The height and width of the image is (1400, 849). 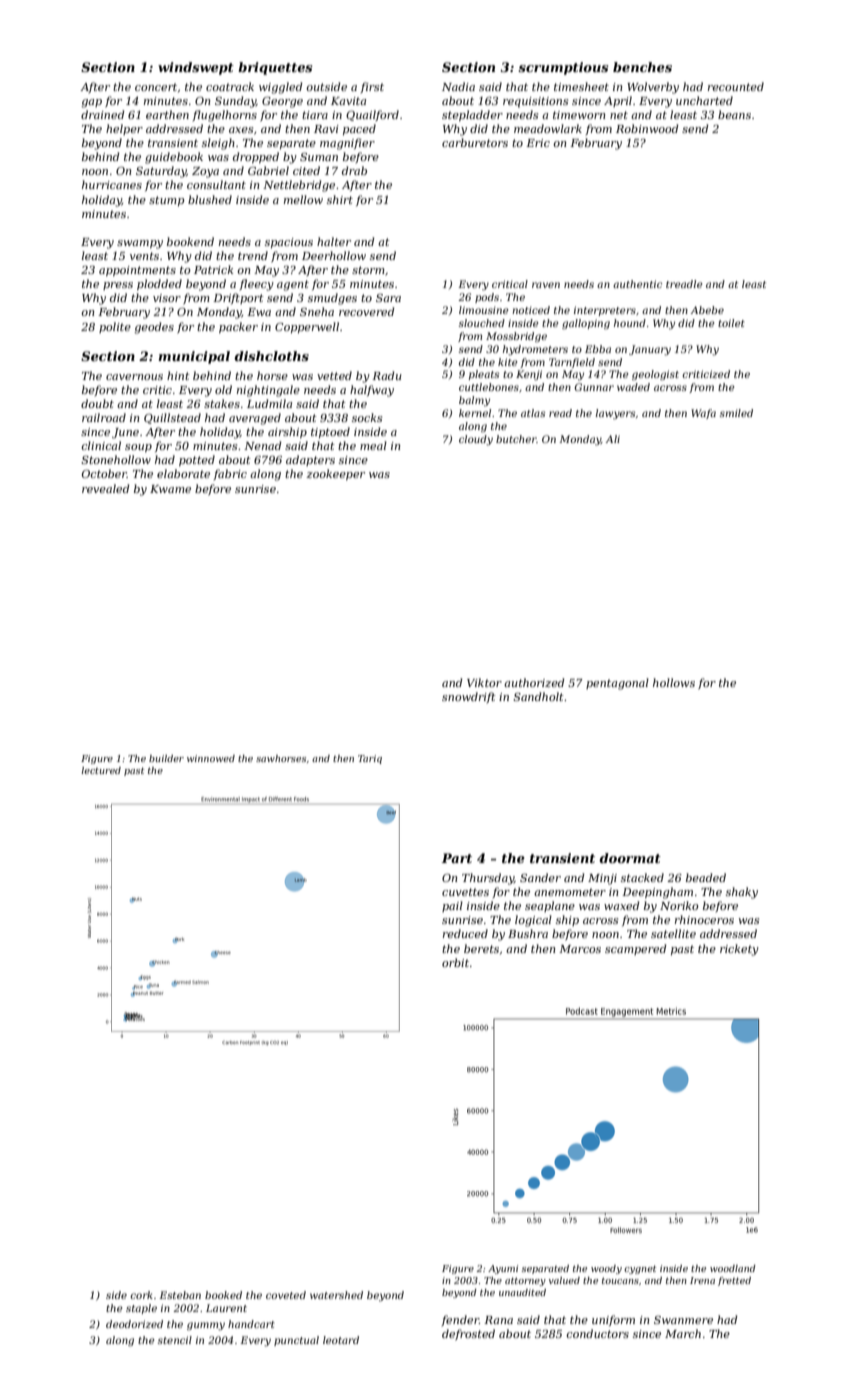 I want to click on pentagonal, so click(x=617, y=684).
